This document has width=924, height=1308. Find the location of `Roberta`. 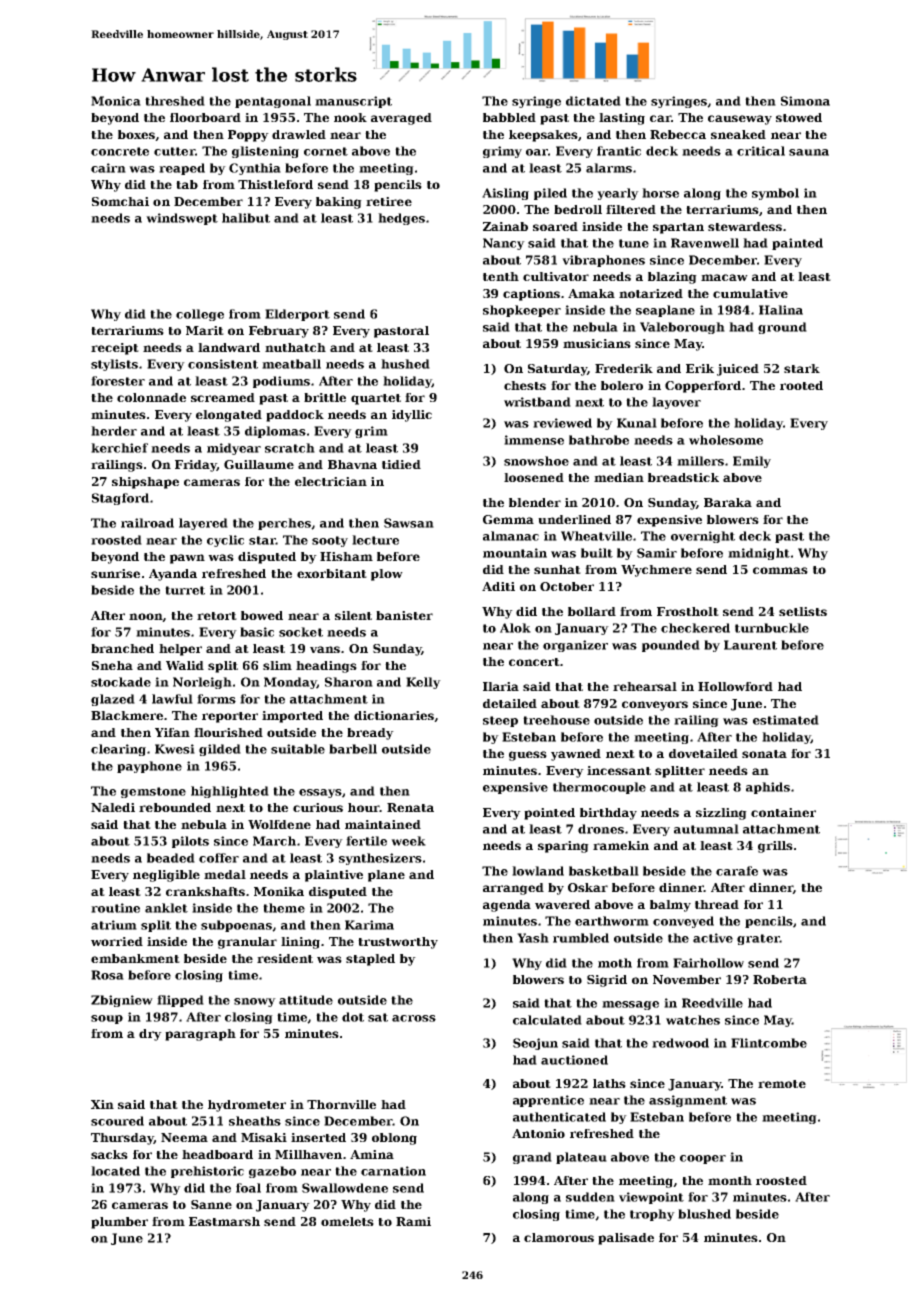

Roberta is located at coordinates (780, 979).
